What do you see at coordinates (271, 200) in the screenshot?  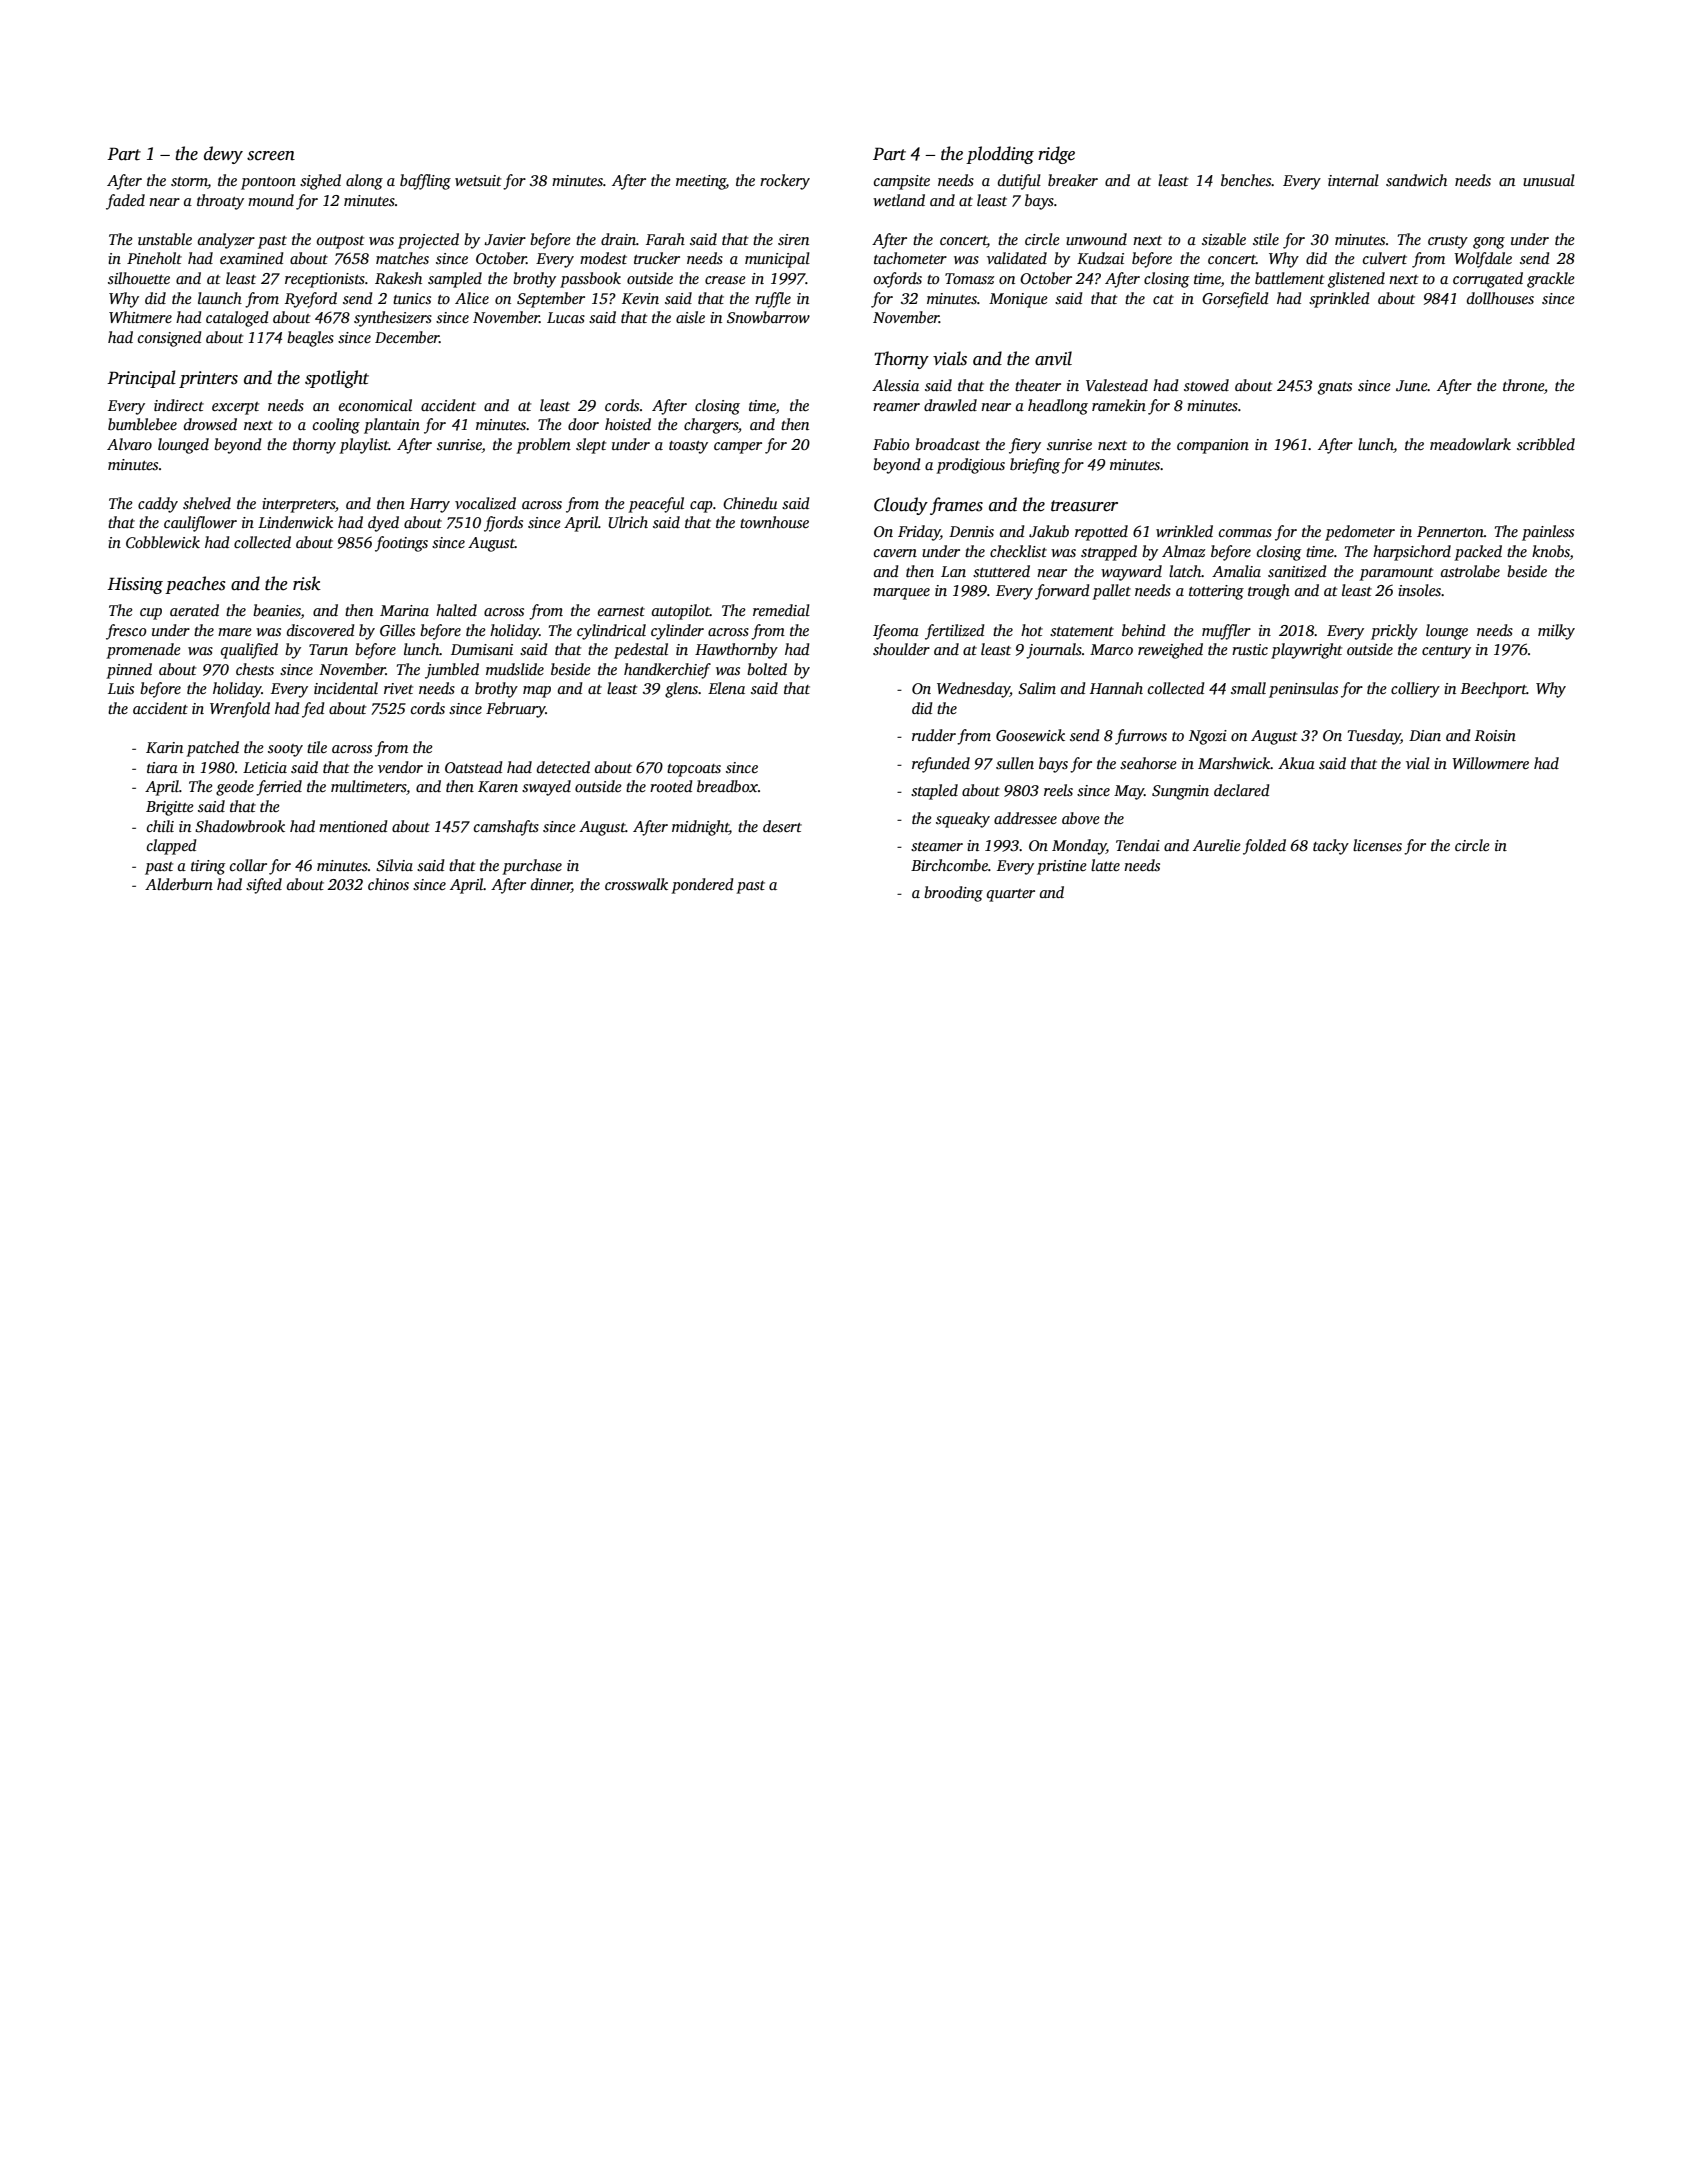 I see `mound` at bounding box center [271, 200].
